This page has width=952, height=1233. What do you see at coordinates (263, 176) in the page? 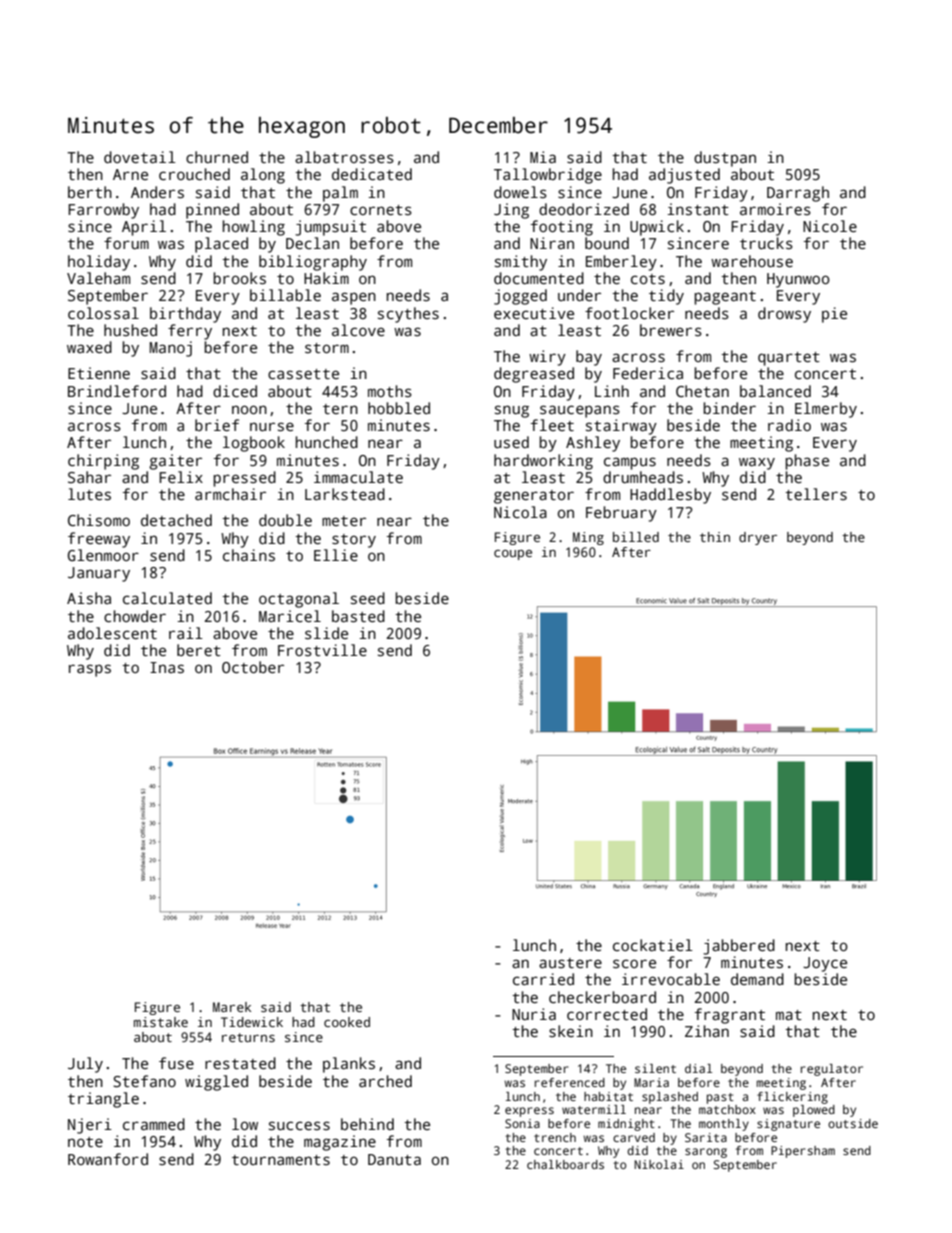
I see `along` at bounding box center [263, 176].
